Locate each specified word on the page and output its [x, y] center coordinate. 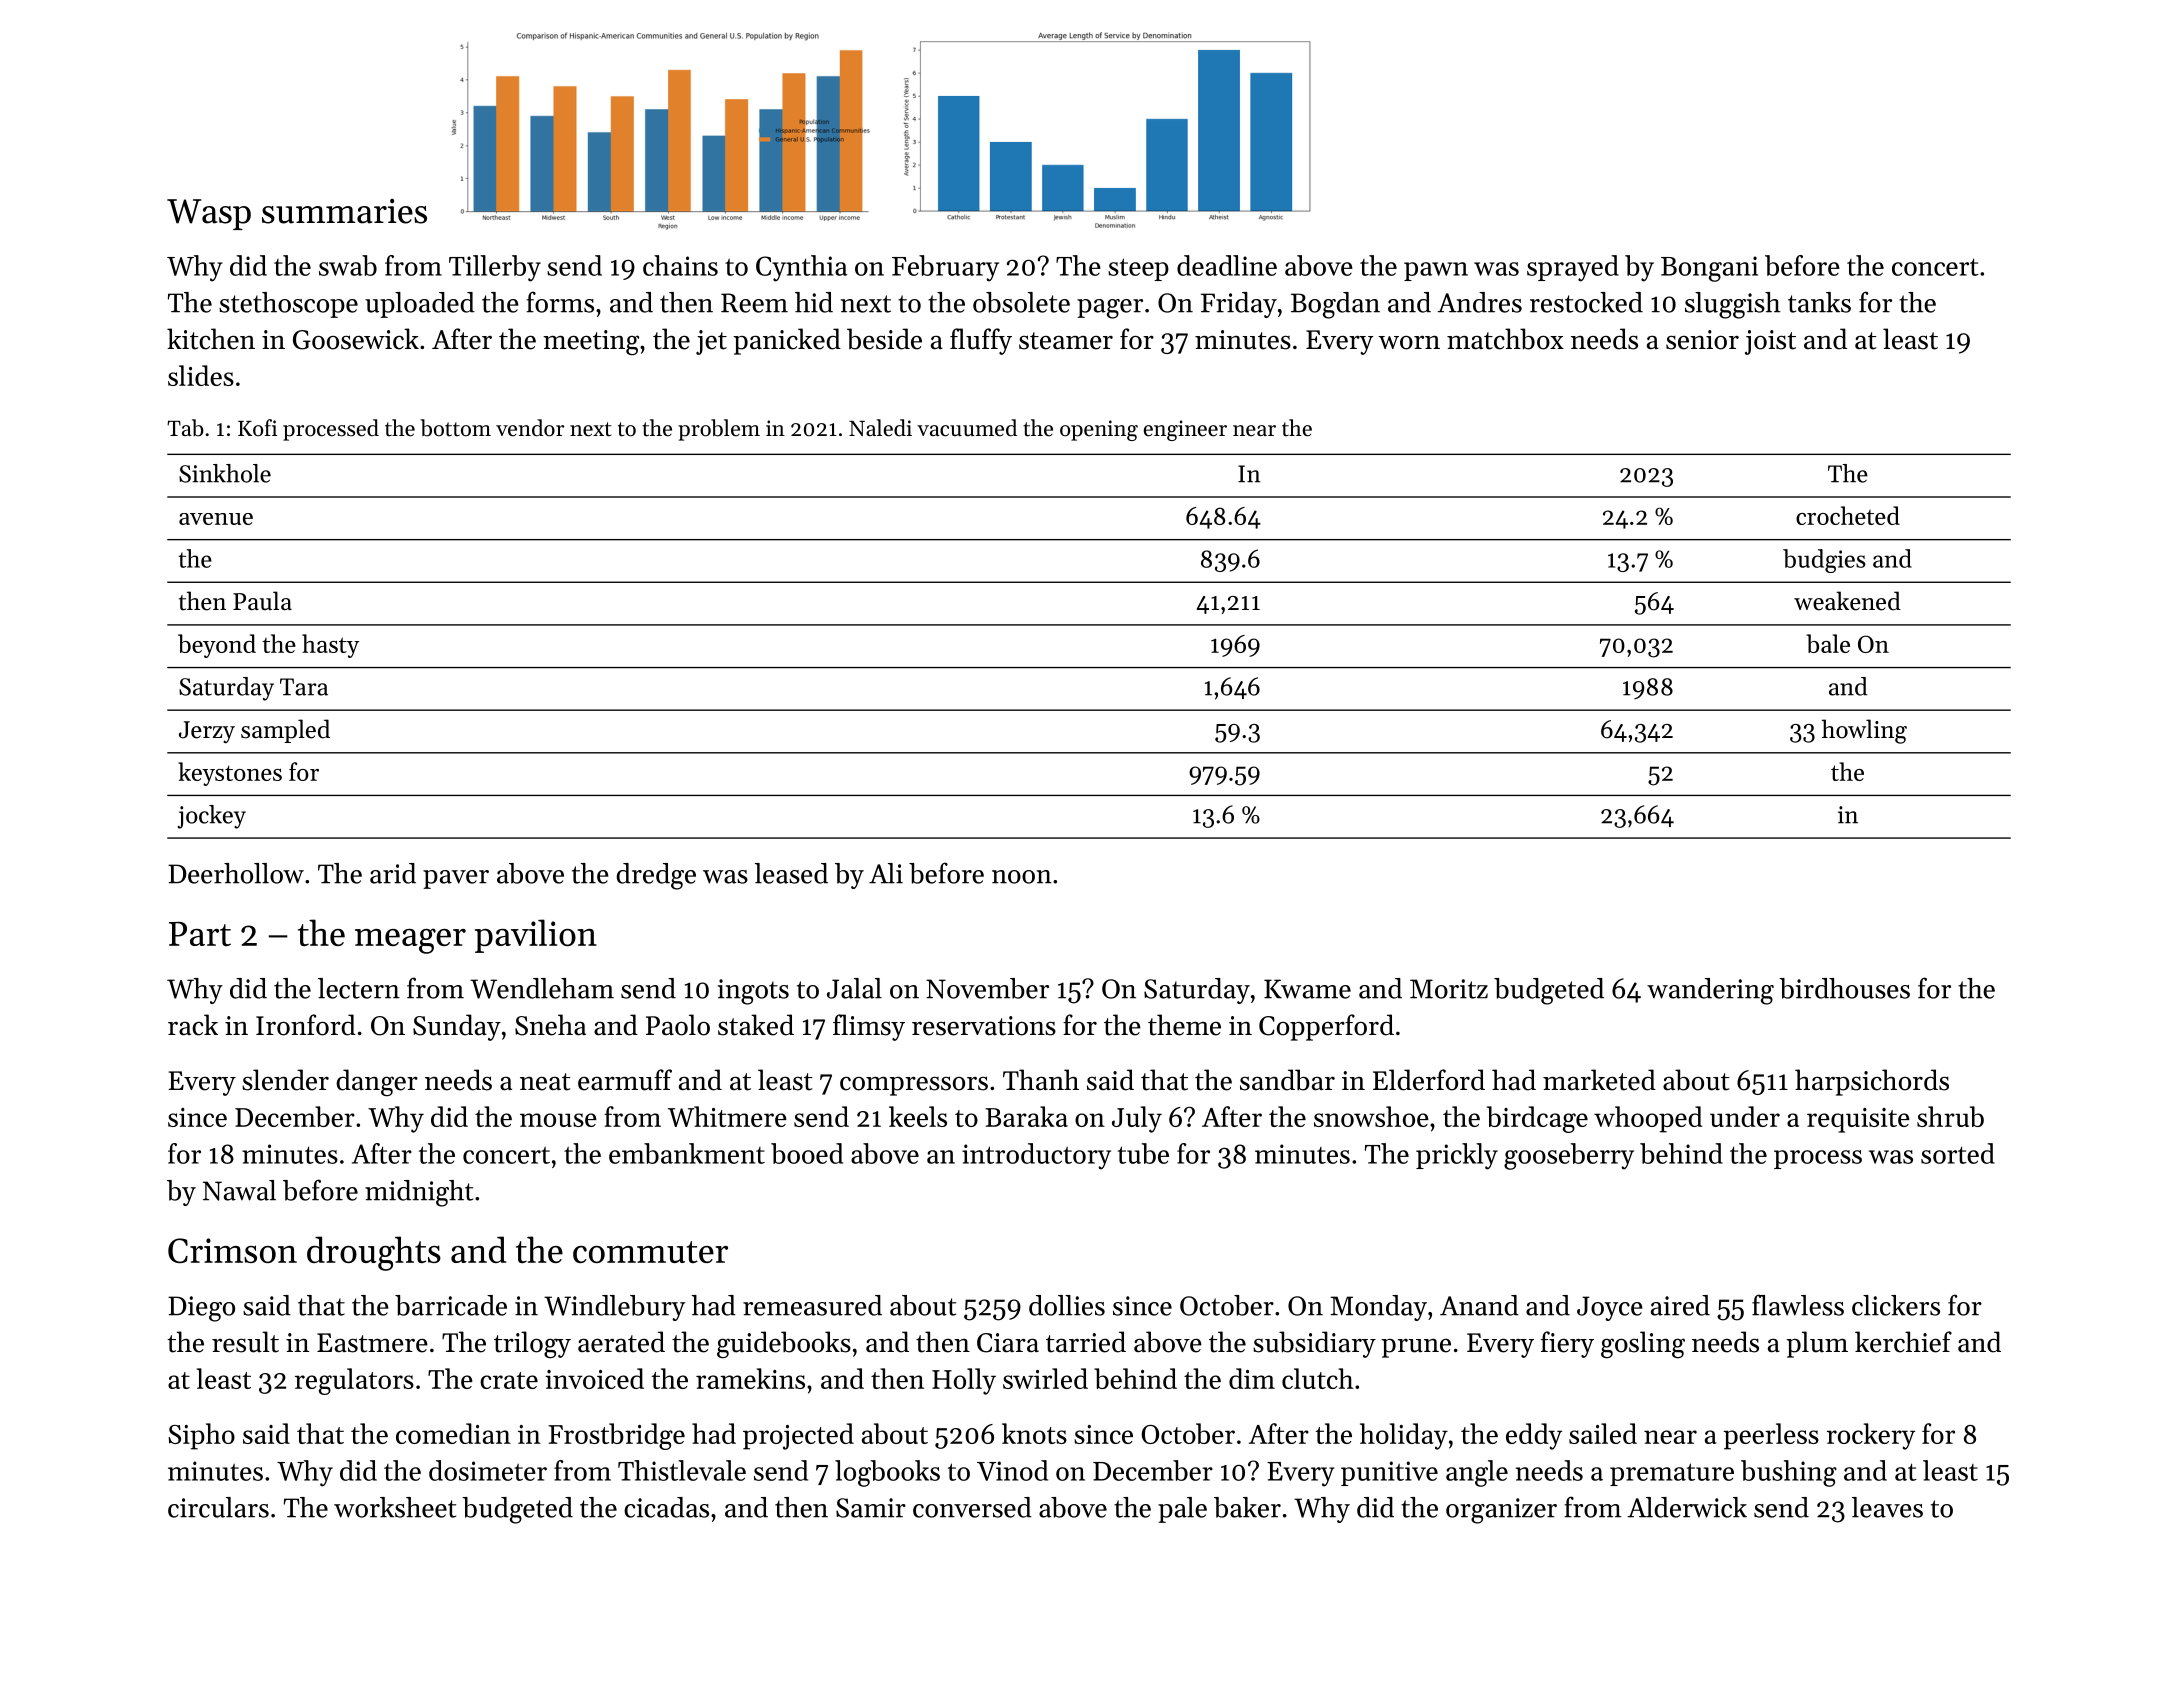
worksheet [395, 1507]
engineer [1185, 430]
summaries [344, 211]
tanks [1819, 302]
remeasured [812, 1305]
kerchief [1903, 1342]
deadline [1227, 265]
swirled [1045, 1378]
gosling [1643, 1345]
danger [377, 1083]
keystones [230, 774]
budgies [1824, 561]
